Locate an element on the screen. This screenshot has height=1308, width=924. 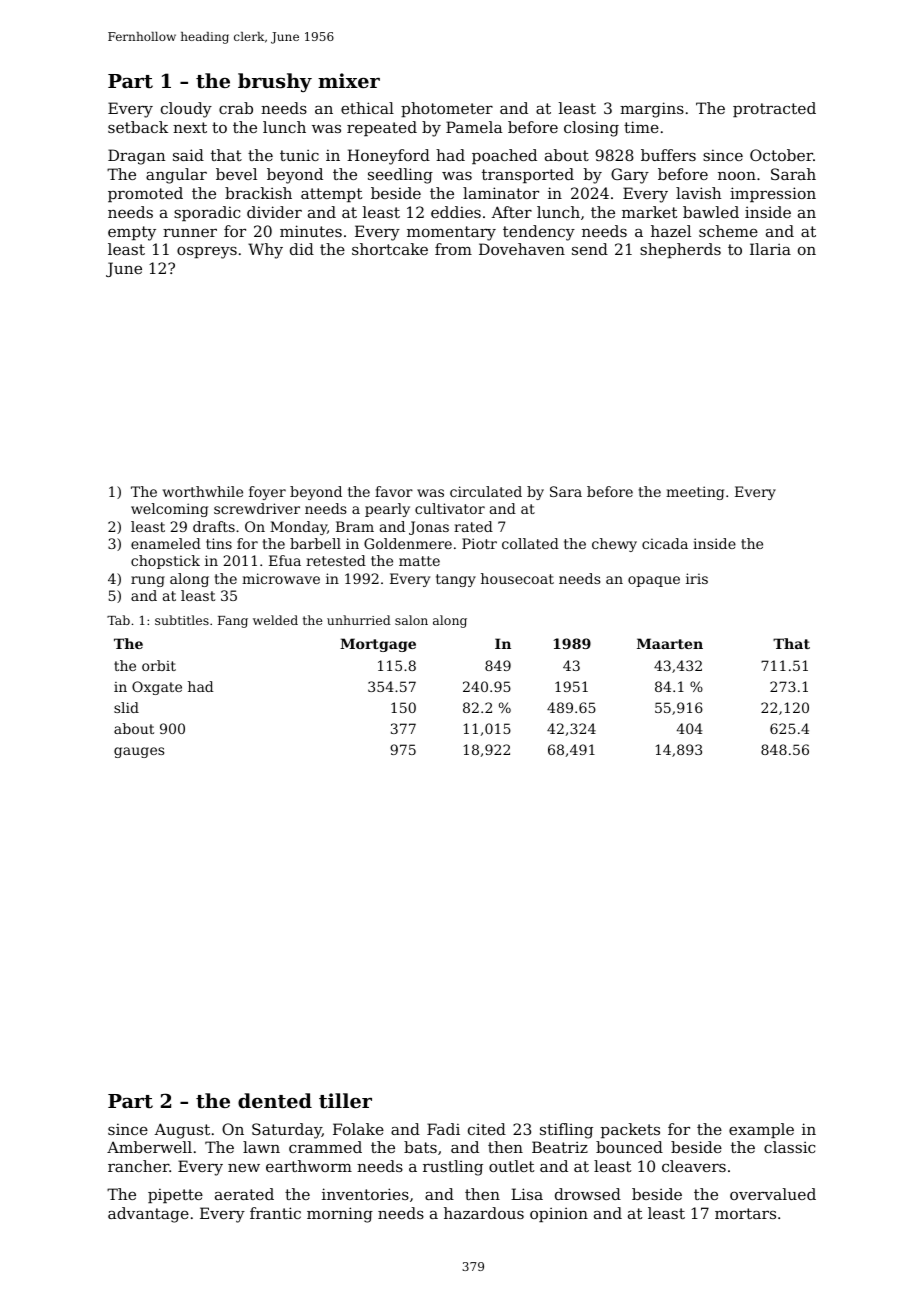
favor is located at coordinates (394, 491).
